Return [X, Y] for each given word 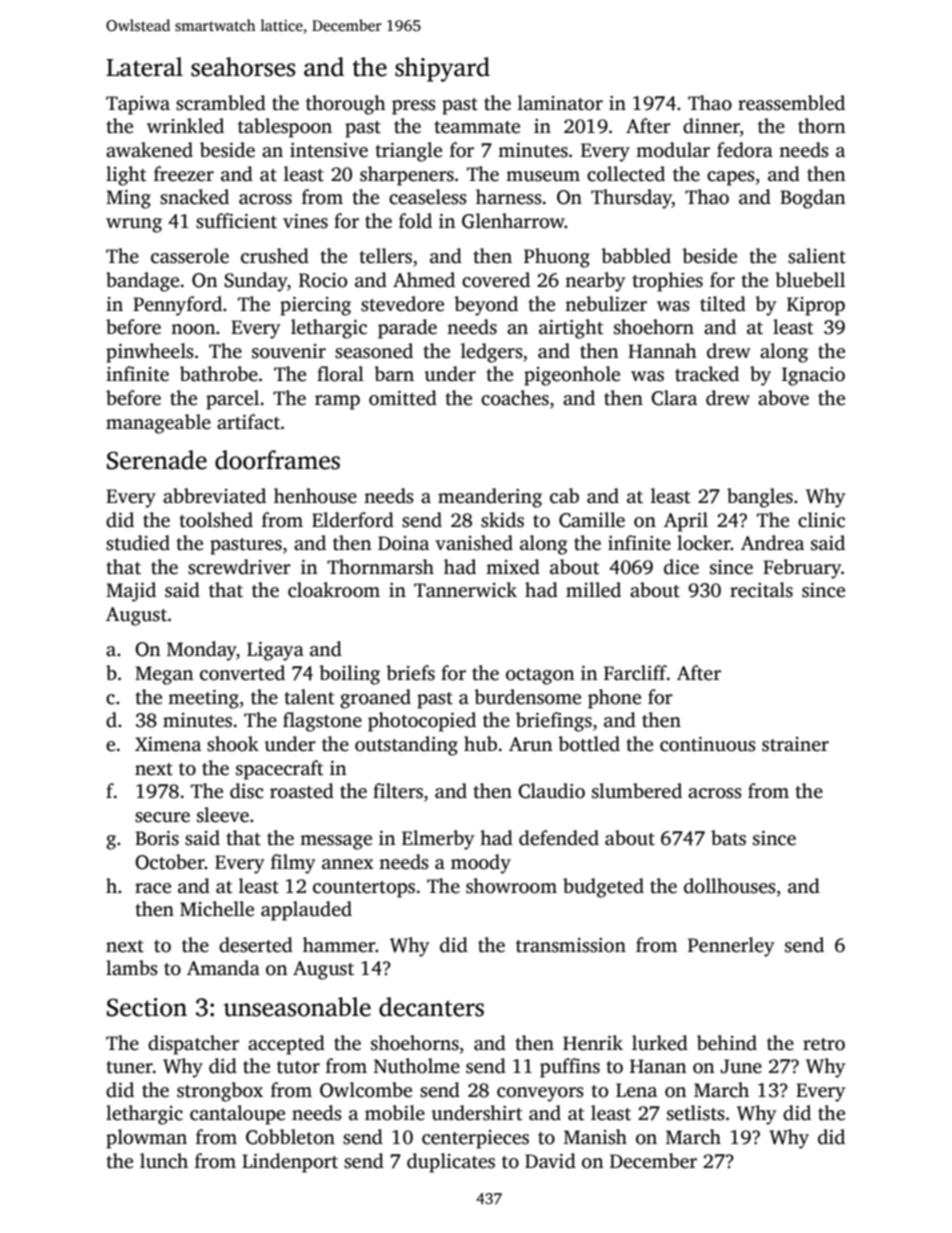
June [741, 1066]
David [550, 1161]
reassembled [791, 103]
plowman [146, 1139]
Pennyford [177, 306]
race [153, 888]
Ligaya [275, 651]
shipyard [442, 69]
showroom [511, 886]
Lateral [144, 67]
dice [681, 567]
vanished [474, 543]
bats [728, 838]
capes [731, 178]
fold [415, 221]
